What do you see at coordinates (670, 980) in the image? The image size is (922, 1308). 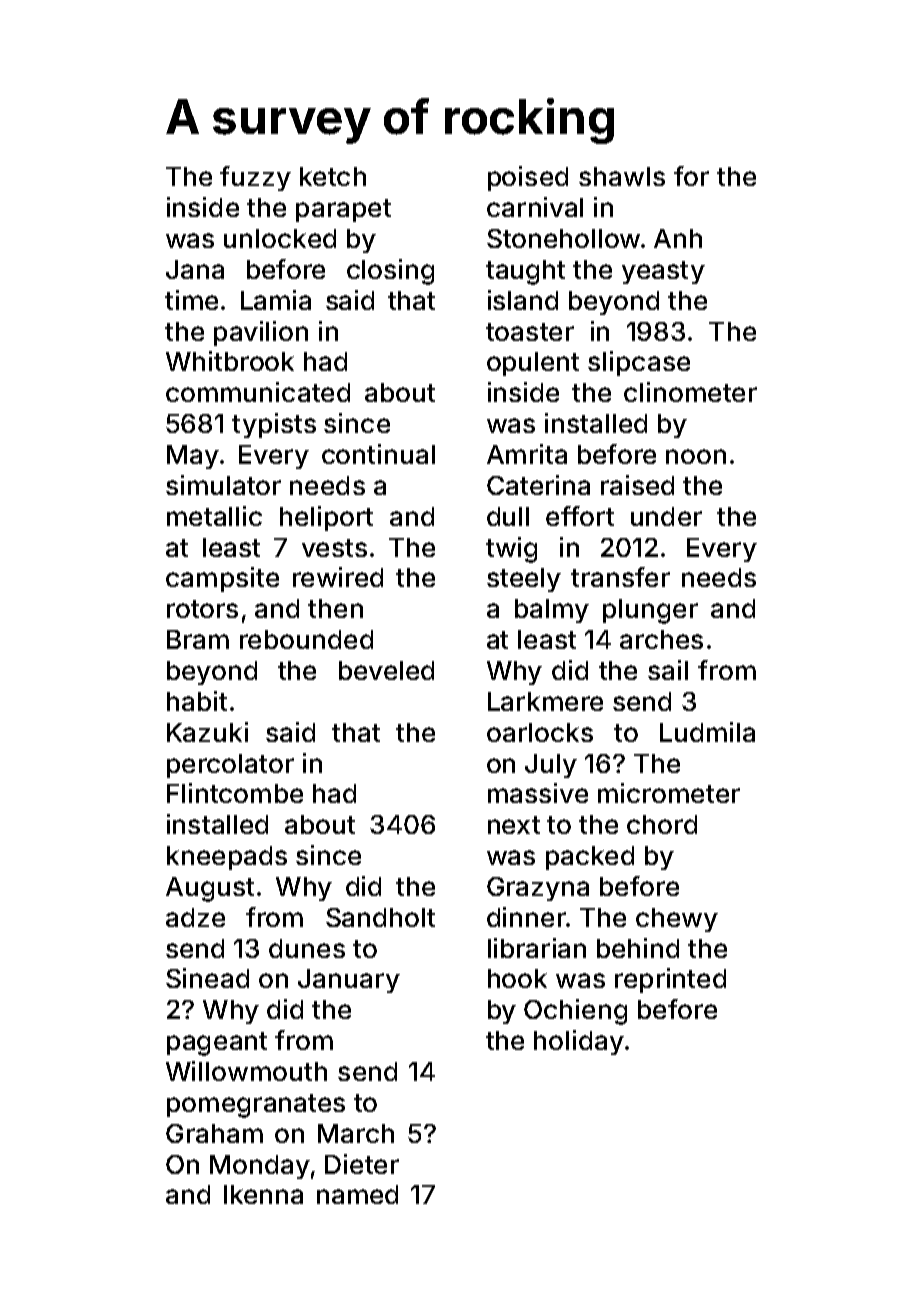 I see `reprinted` at bounding box center [670, 980].
